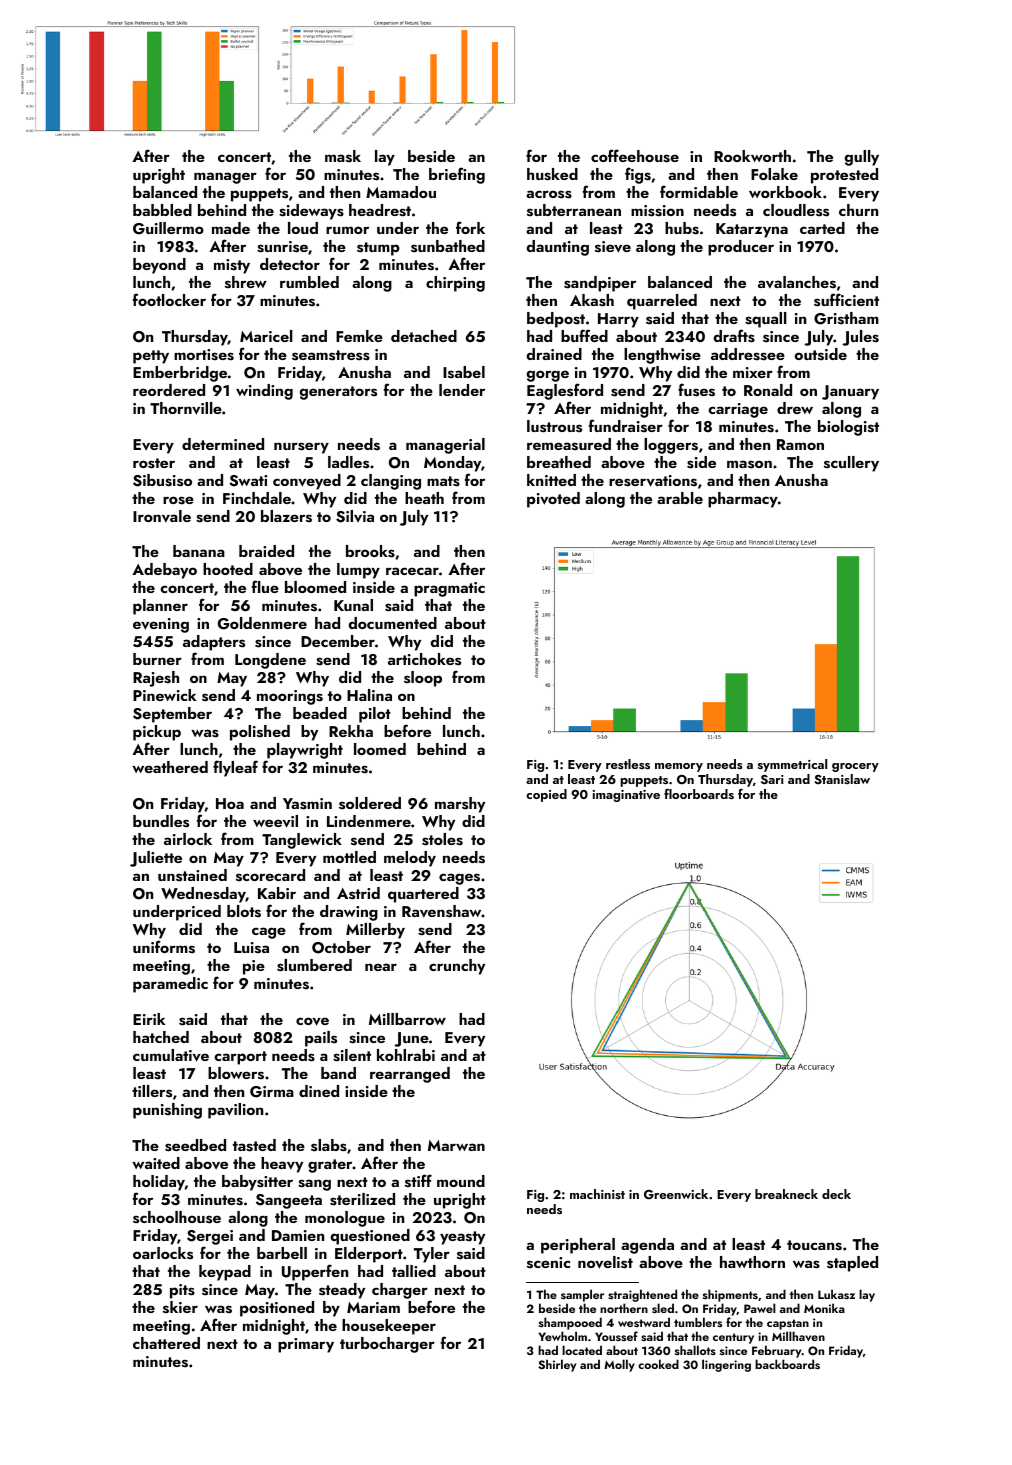 This screenshot has height=1465, width=1012. What do you see at coordinates (457, 175) in the screenshot?
I see `briefing` at bounding box center [457, 175].
